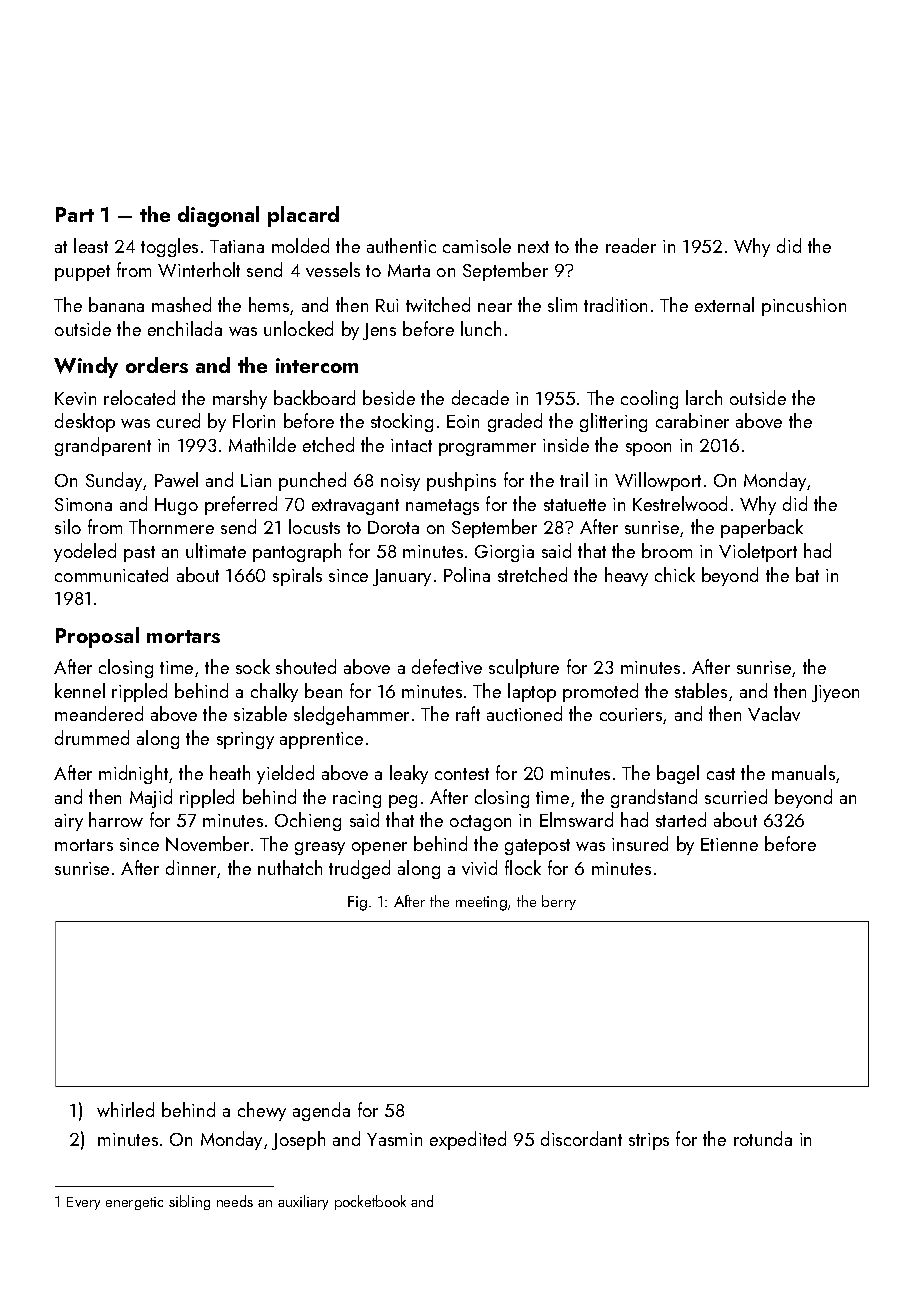  I want to click on Every, so click(83, 1203).
